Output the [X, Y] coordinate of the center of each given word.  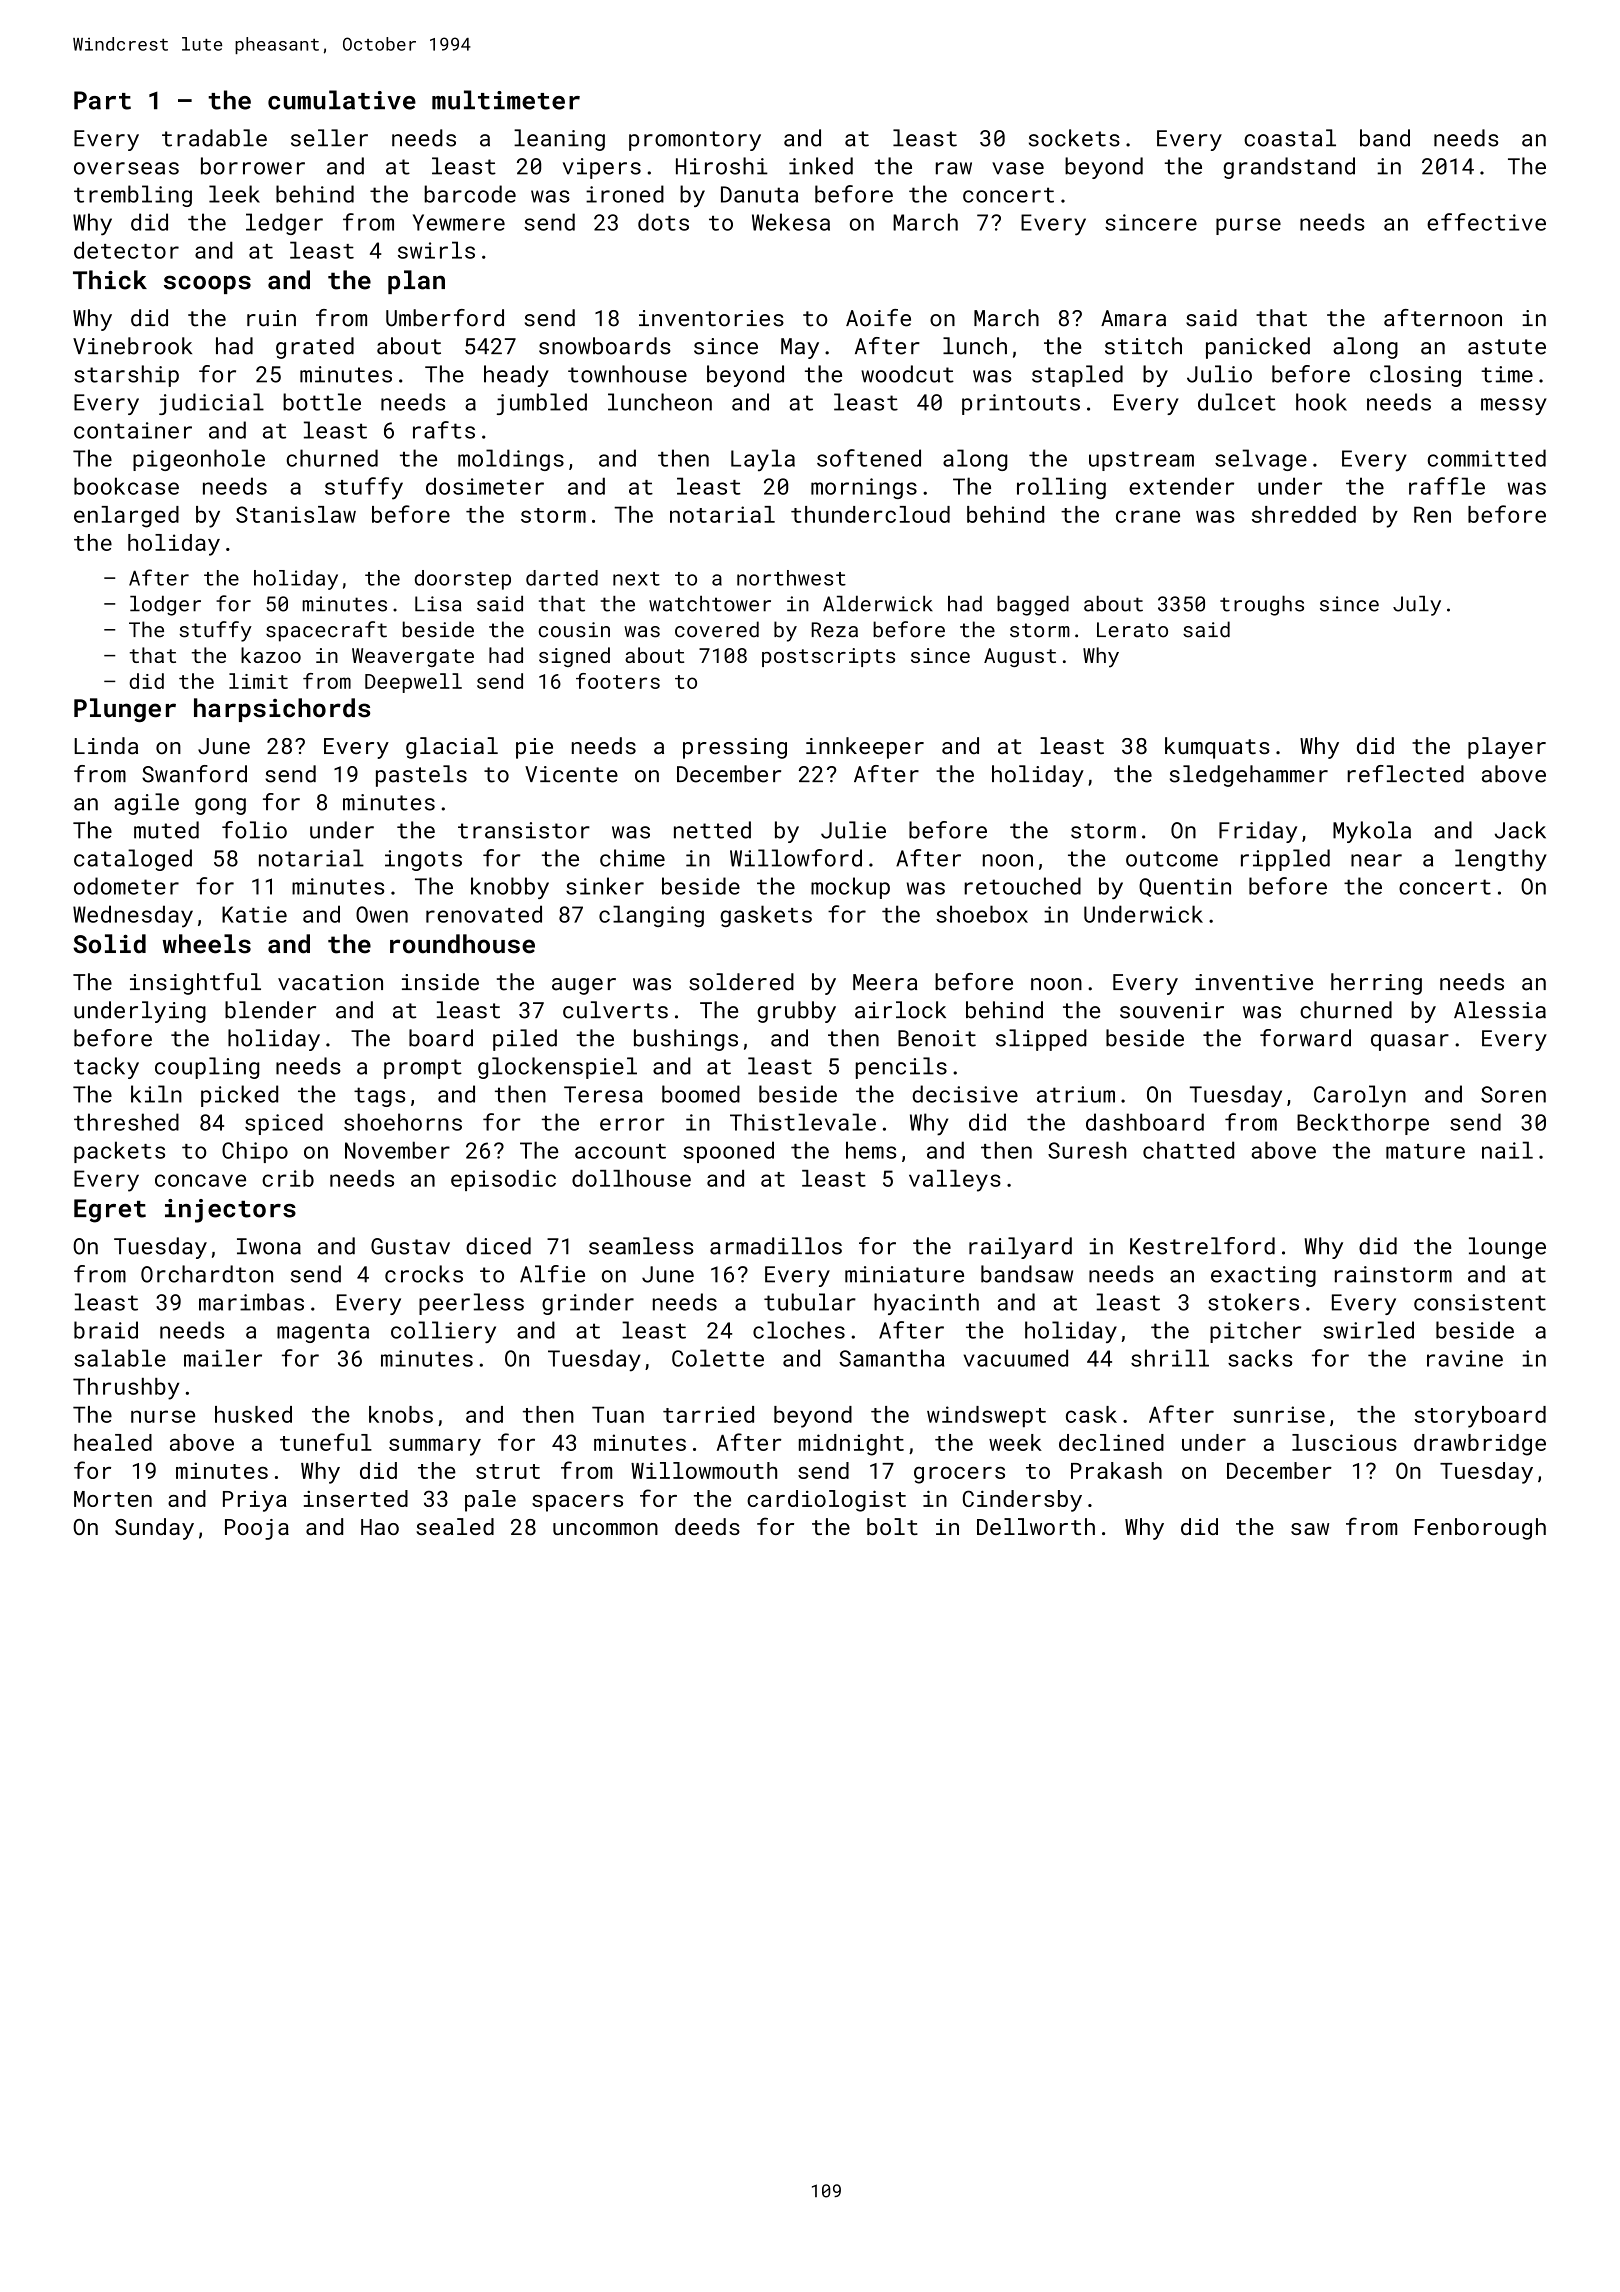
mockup [850, 888]
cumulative [342, 100]
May [800, 348]
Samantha [891, 1358]
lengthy [1501, 860]
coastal [1290, 138]
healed [113, 1442]
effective [1486, 222]
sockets [1074, 138]
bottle [322, 402]
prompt [423, 1069]
